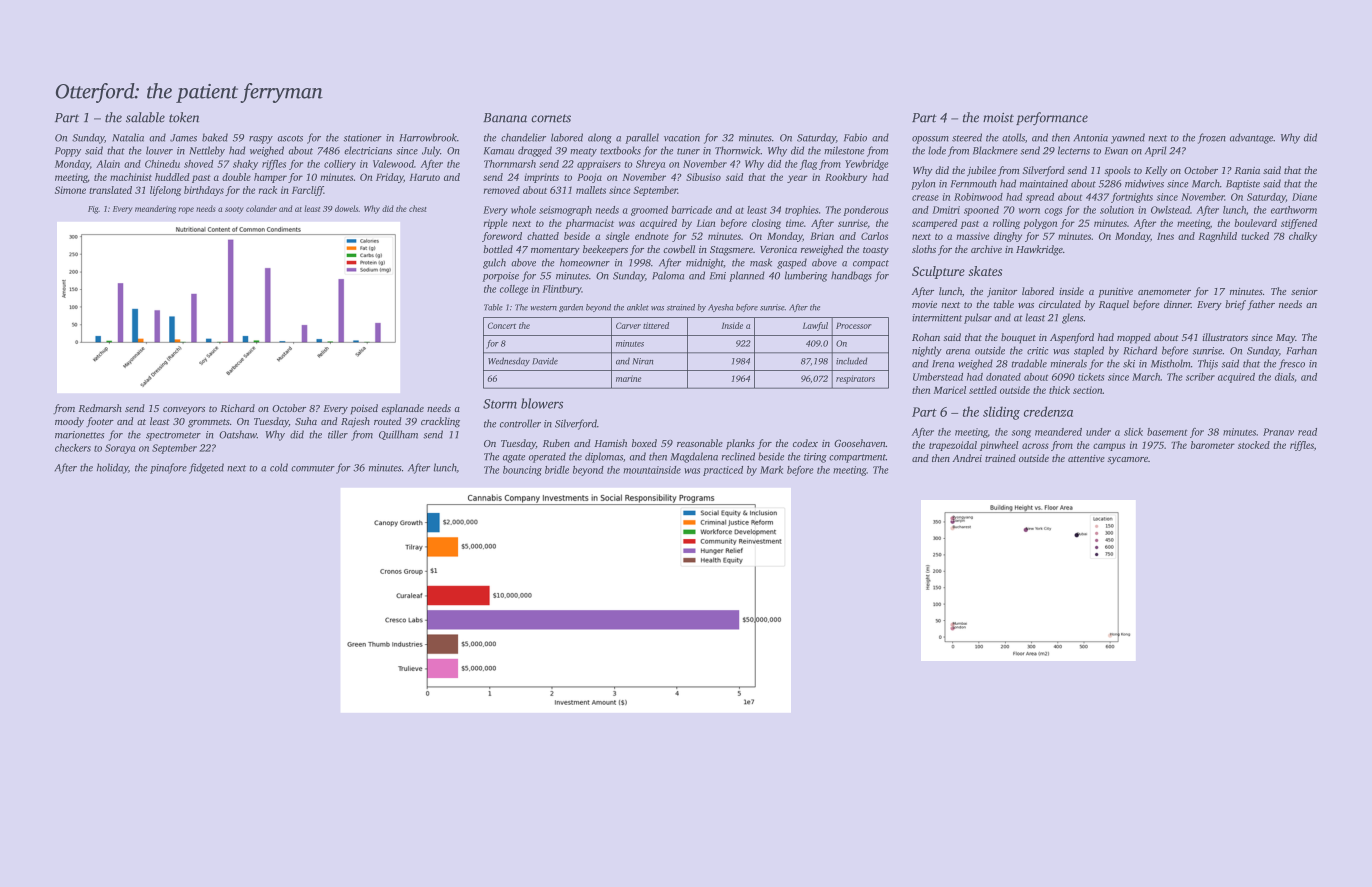 This page has height=887, width=1372. I want to click on cornets, so click(551, 118).
